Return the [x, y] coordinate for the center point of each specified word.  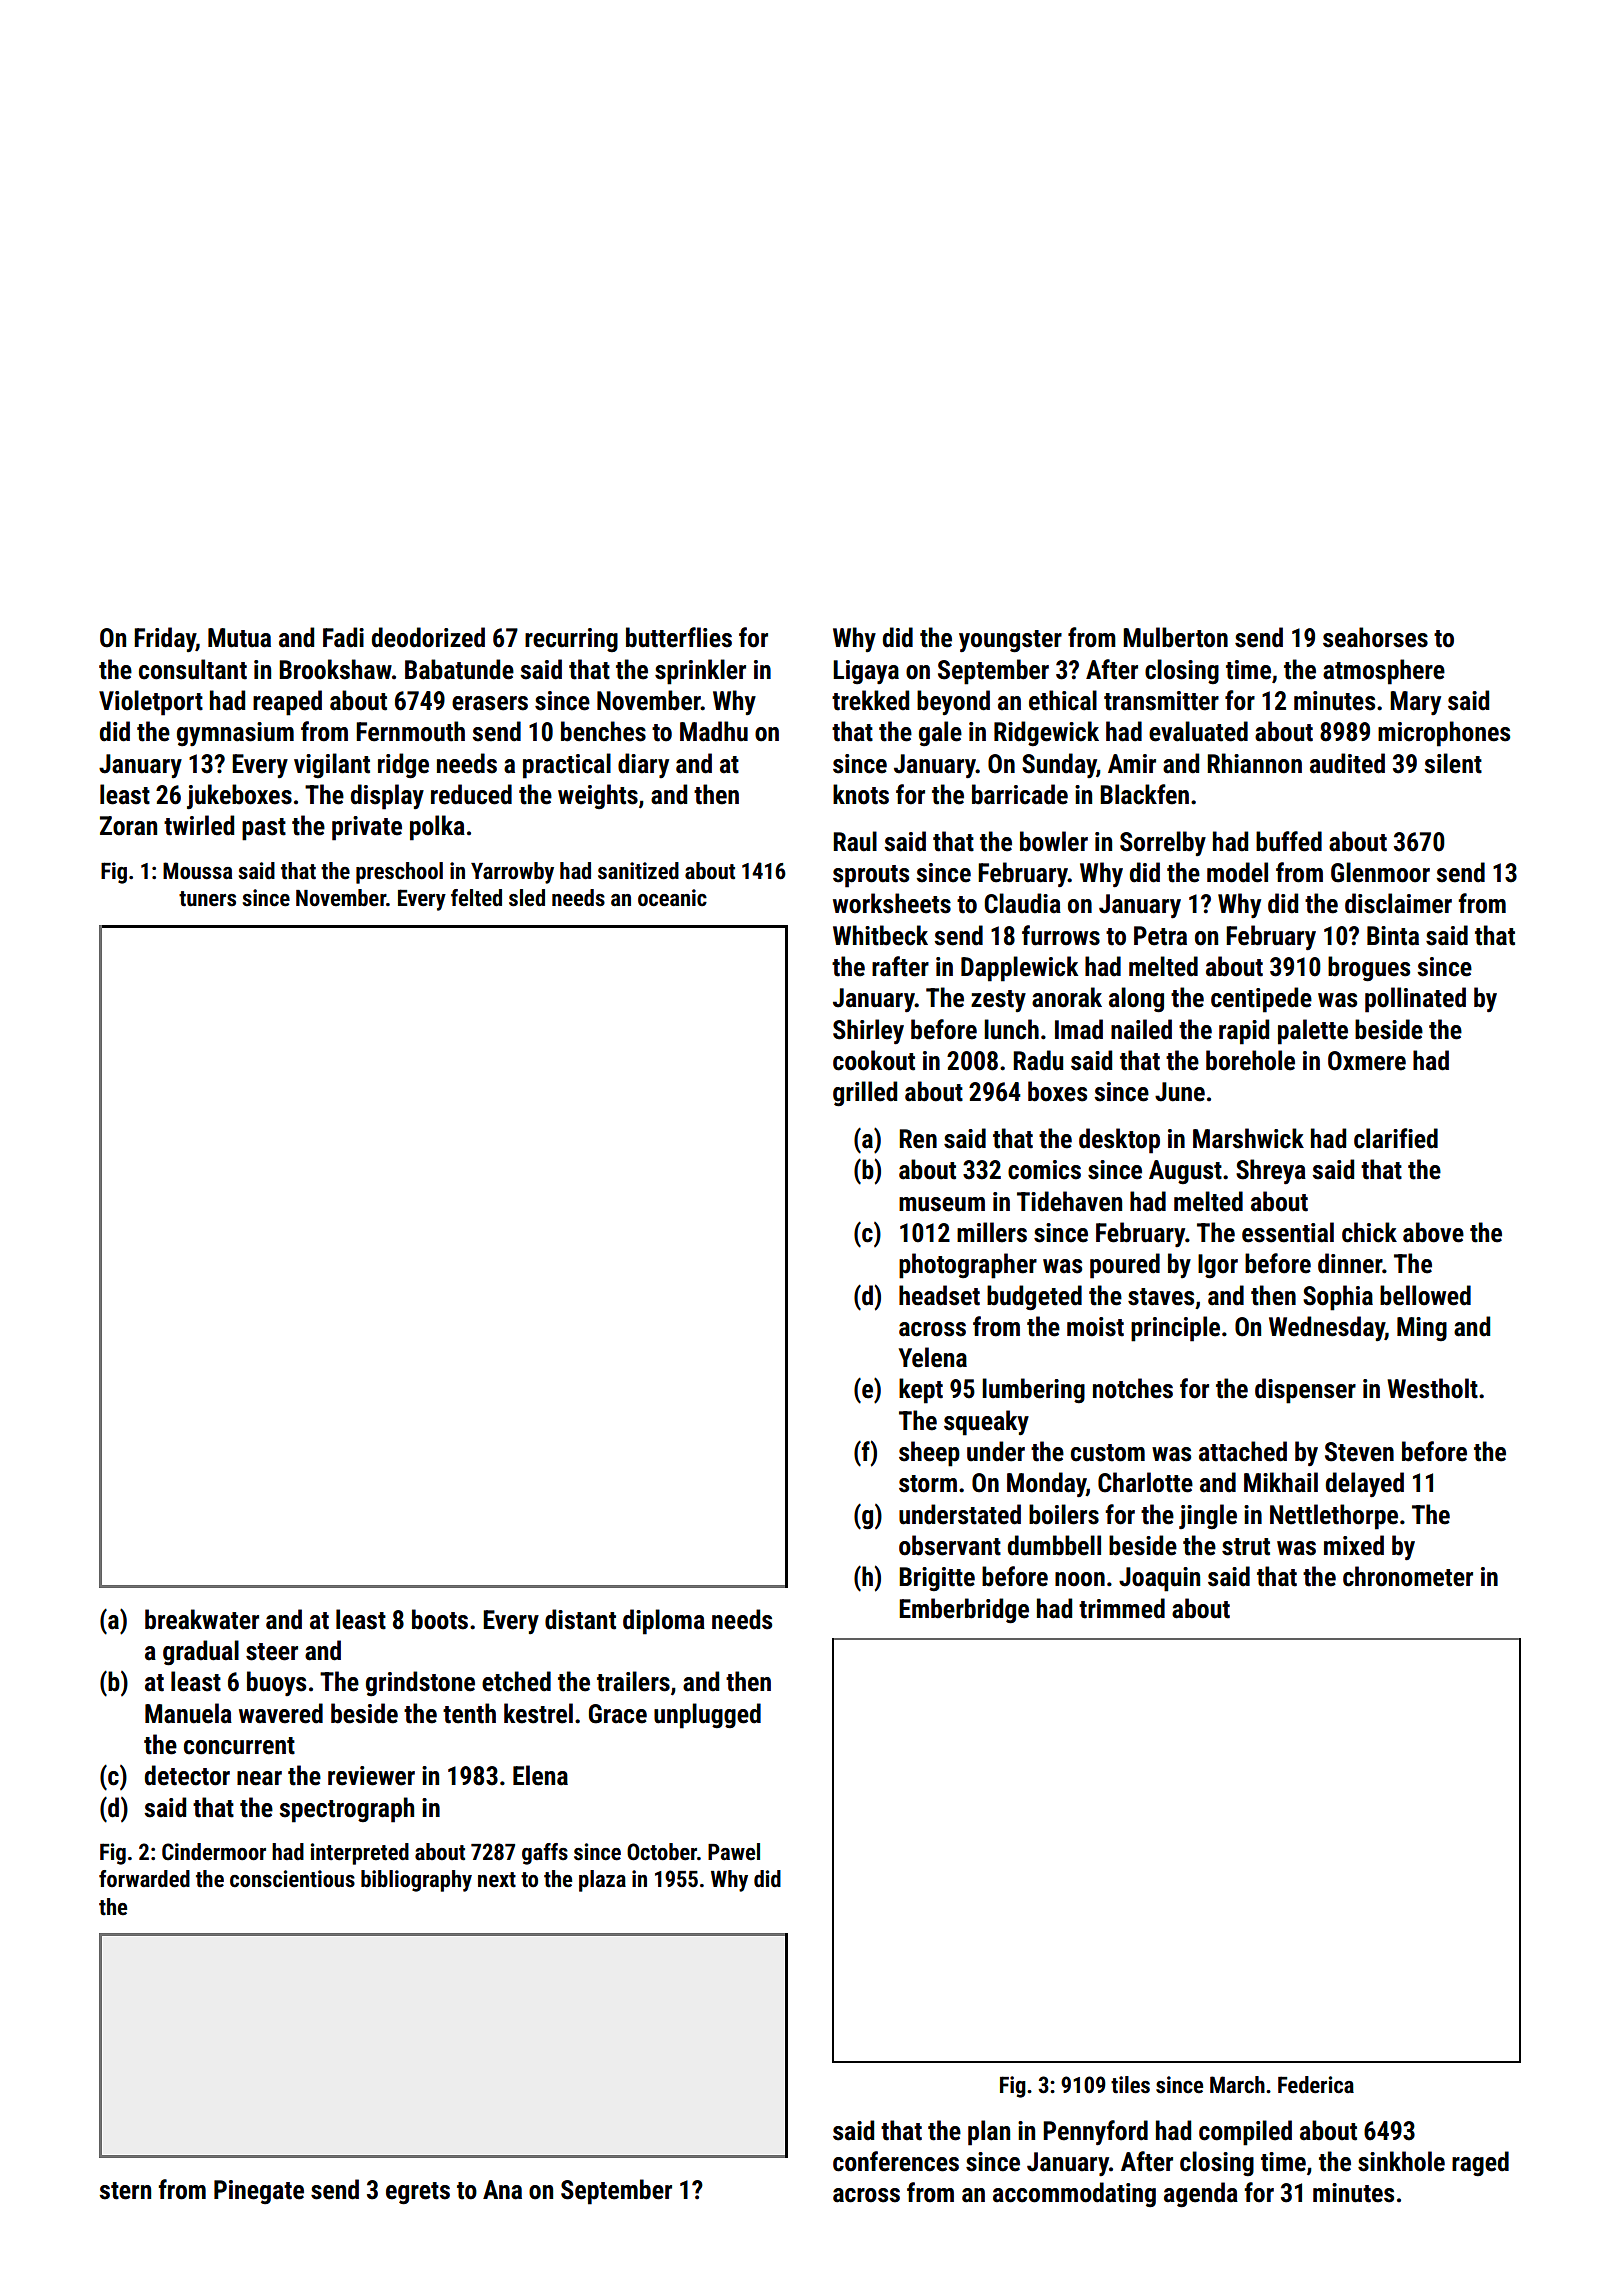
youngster [1010, 641]
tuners [207, 899]
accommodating [1074, 2195]
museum [942, 1204]
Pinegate [259, 2192]
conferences [896, 2161]
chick [1369, 1232]
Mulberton [1175, 637]
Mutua [239, 638]
